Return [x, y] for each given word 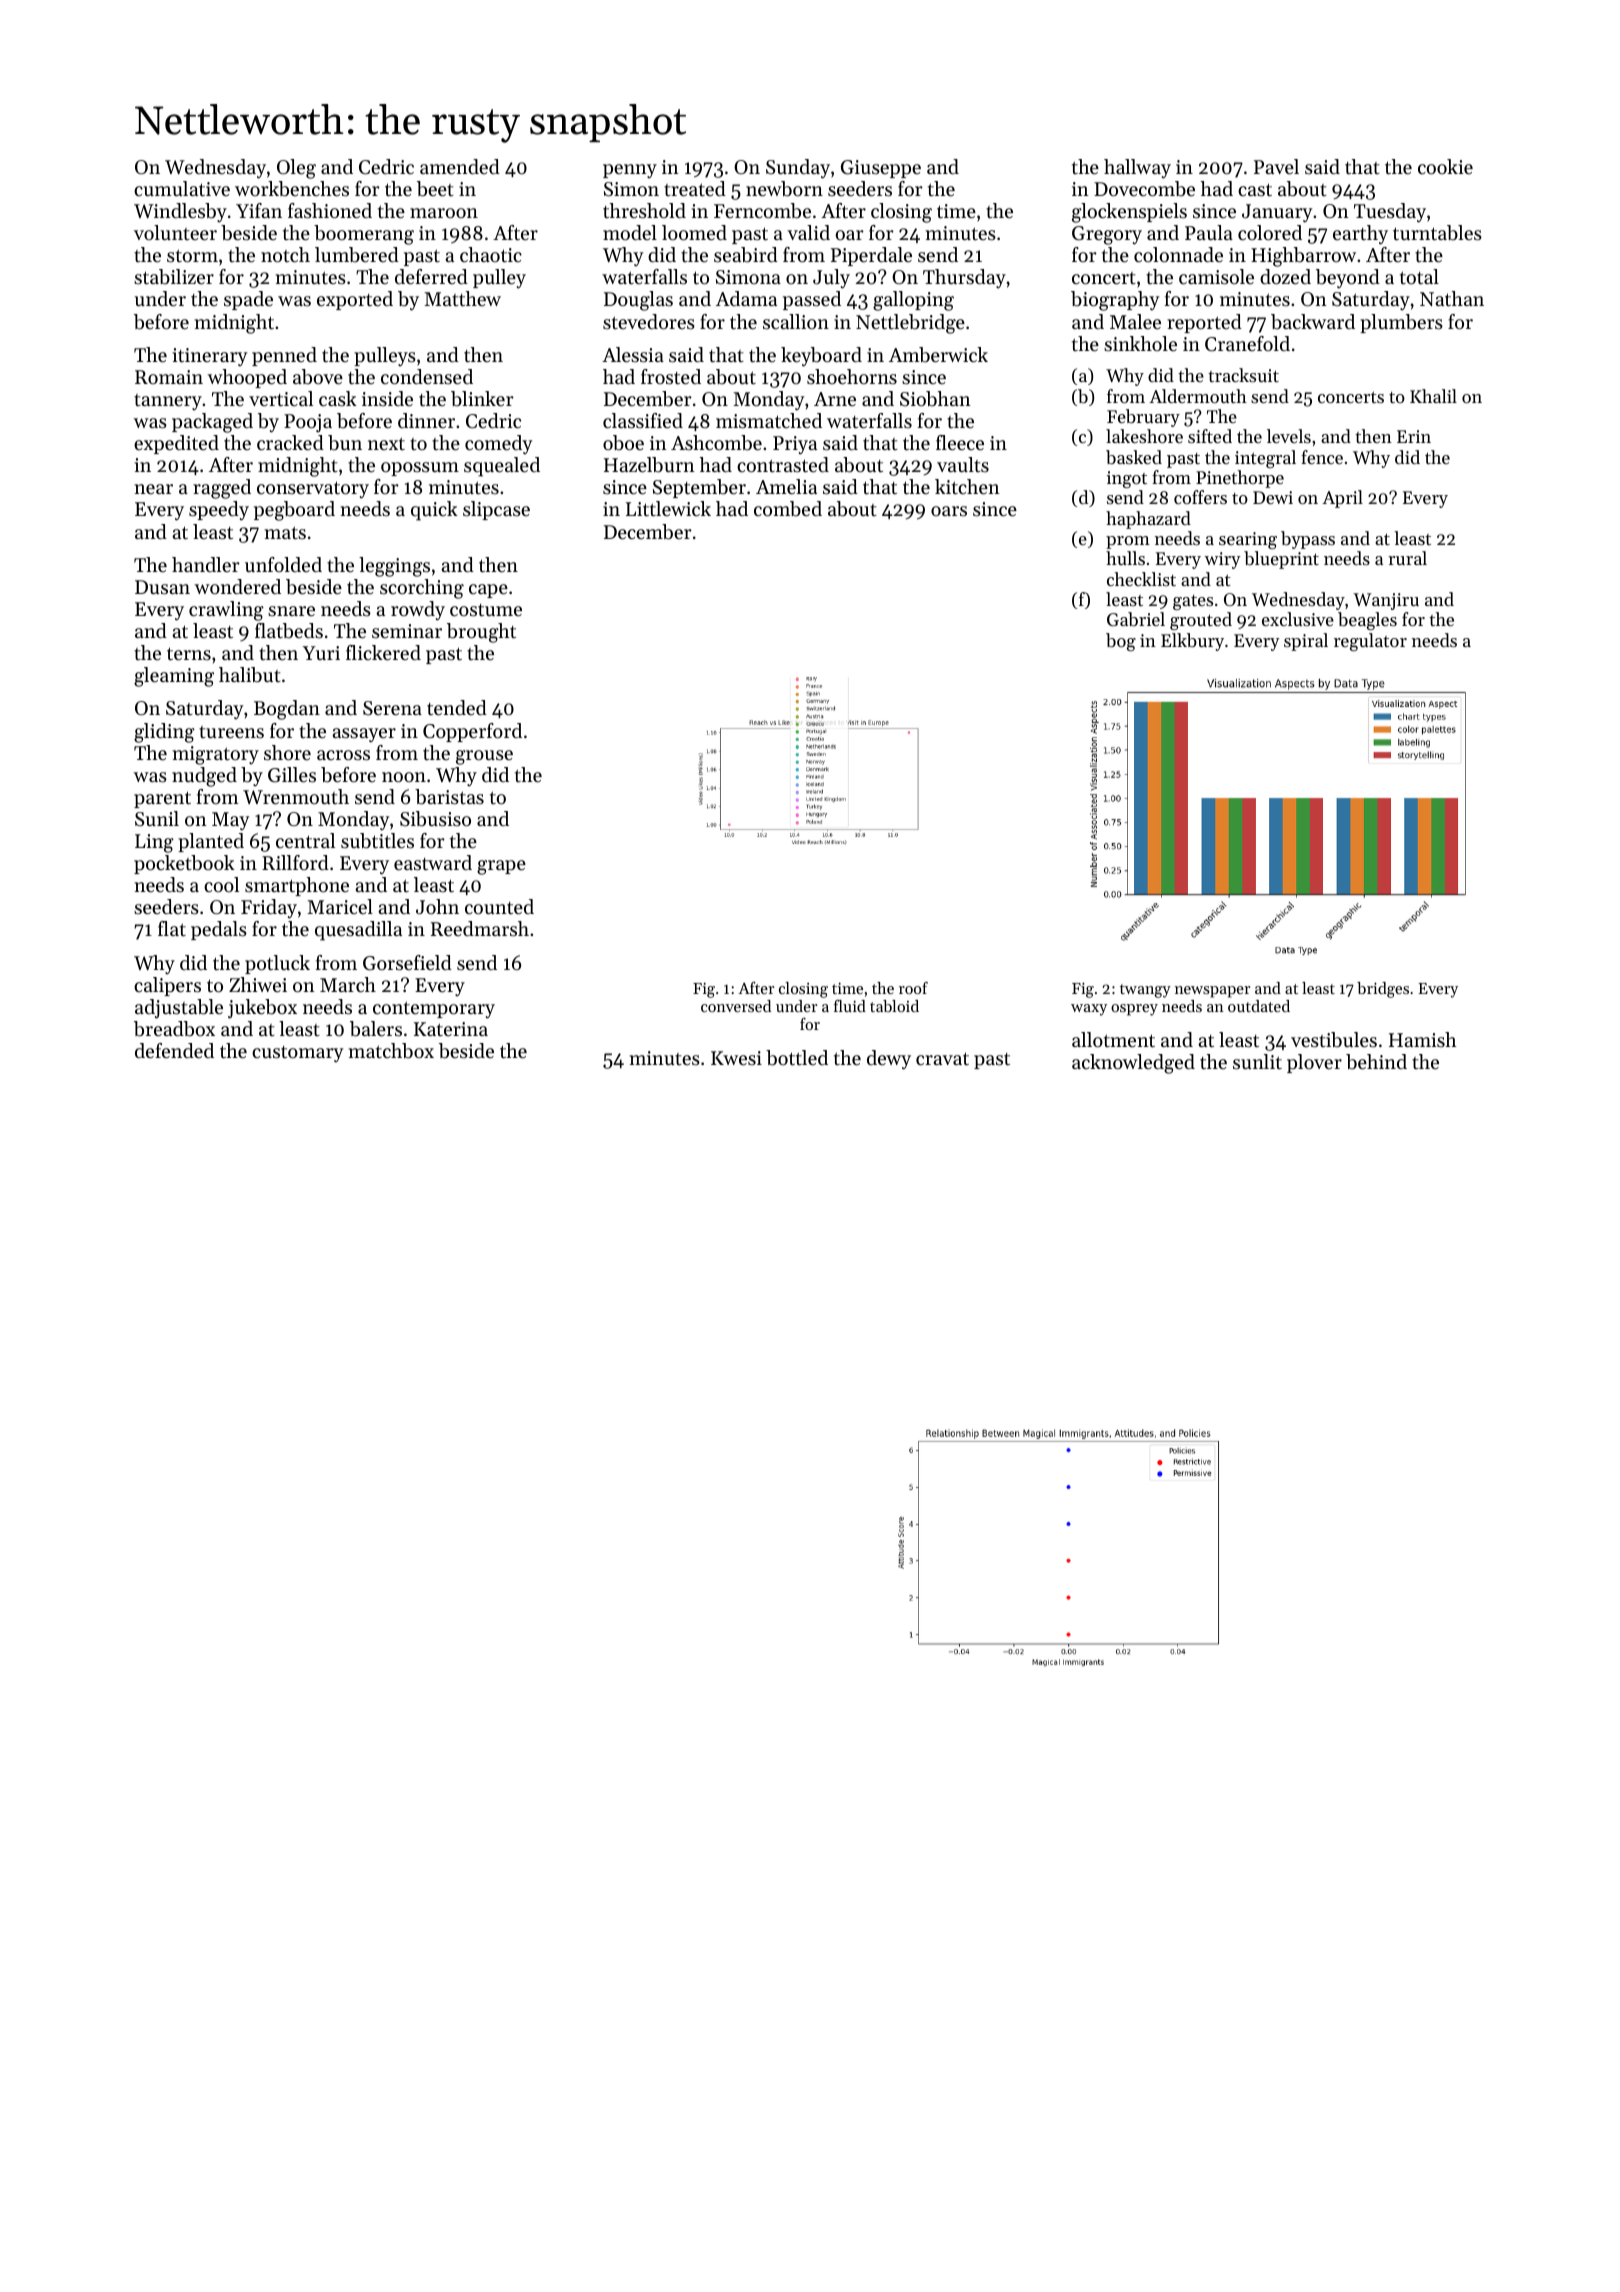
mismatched [769, 421]
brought [481, 633]
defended [174, 1051]
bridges [1383, 990]
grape [501, 867]
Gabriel [1136, 619]
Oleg [296, 169]
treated [695, 189]
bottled [797, 1058]
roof [913, 988]
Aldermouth [1198, 396]
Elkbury [1192, 642]
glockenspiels [1129, 213]
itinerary [210, 357]
